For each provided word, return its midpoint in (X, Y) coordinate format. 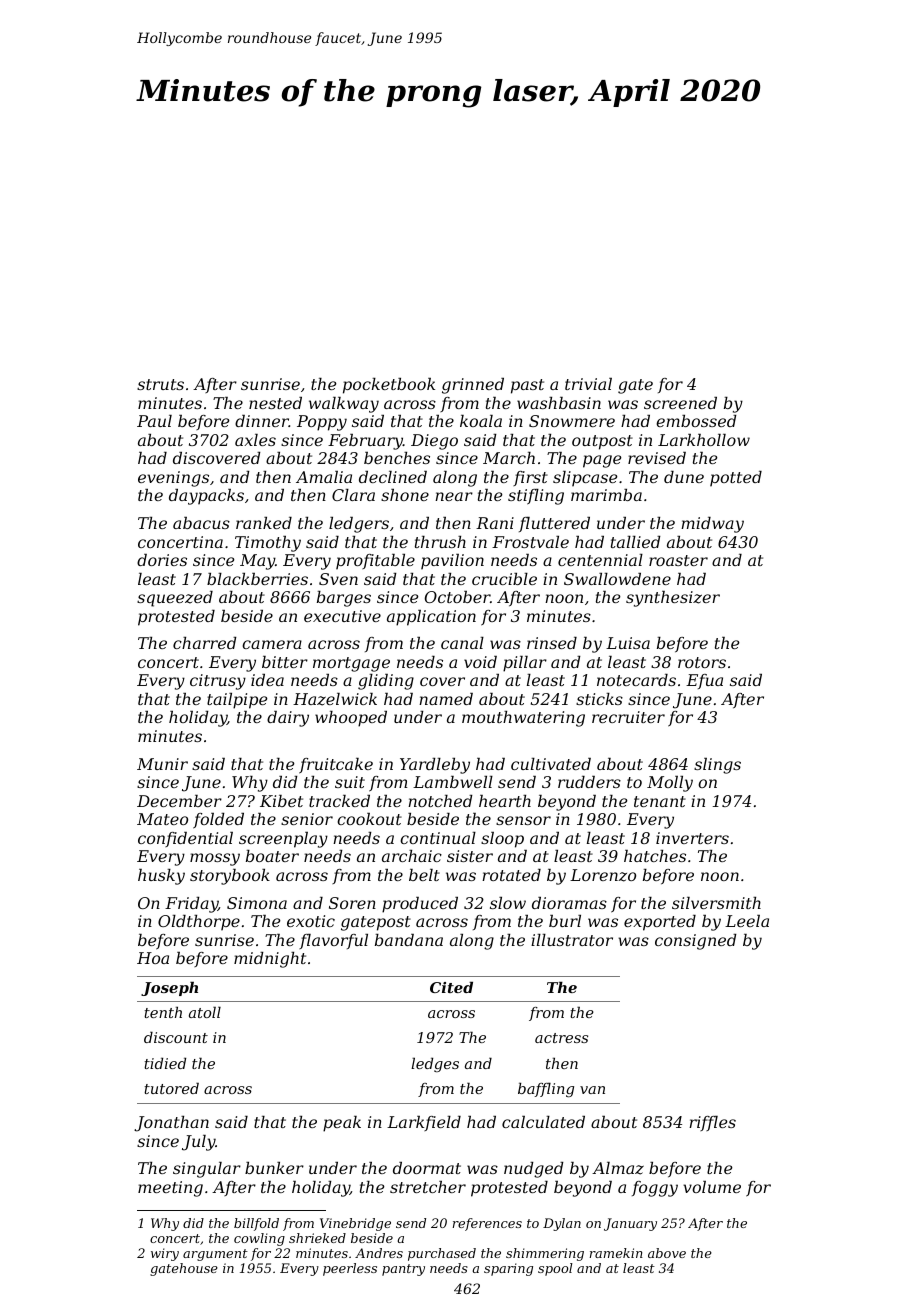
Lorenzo (603, 875)
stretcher (428, 1187)
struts (160, 384)
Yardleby (435, 766)
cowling (259, 1239)
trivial (588, 384)
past (527, 386)
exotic (311, 921)
